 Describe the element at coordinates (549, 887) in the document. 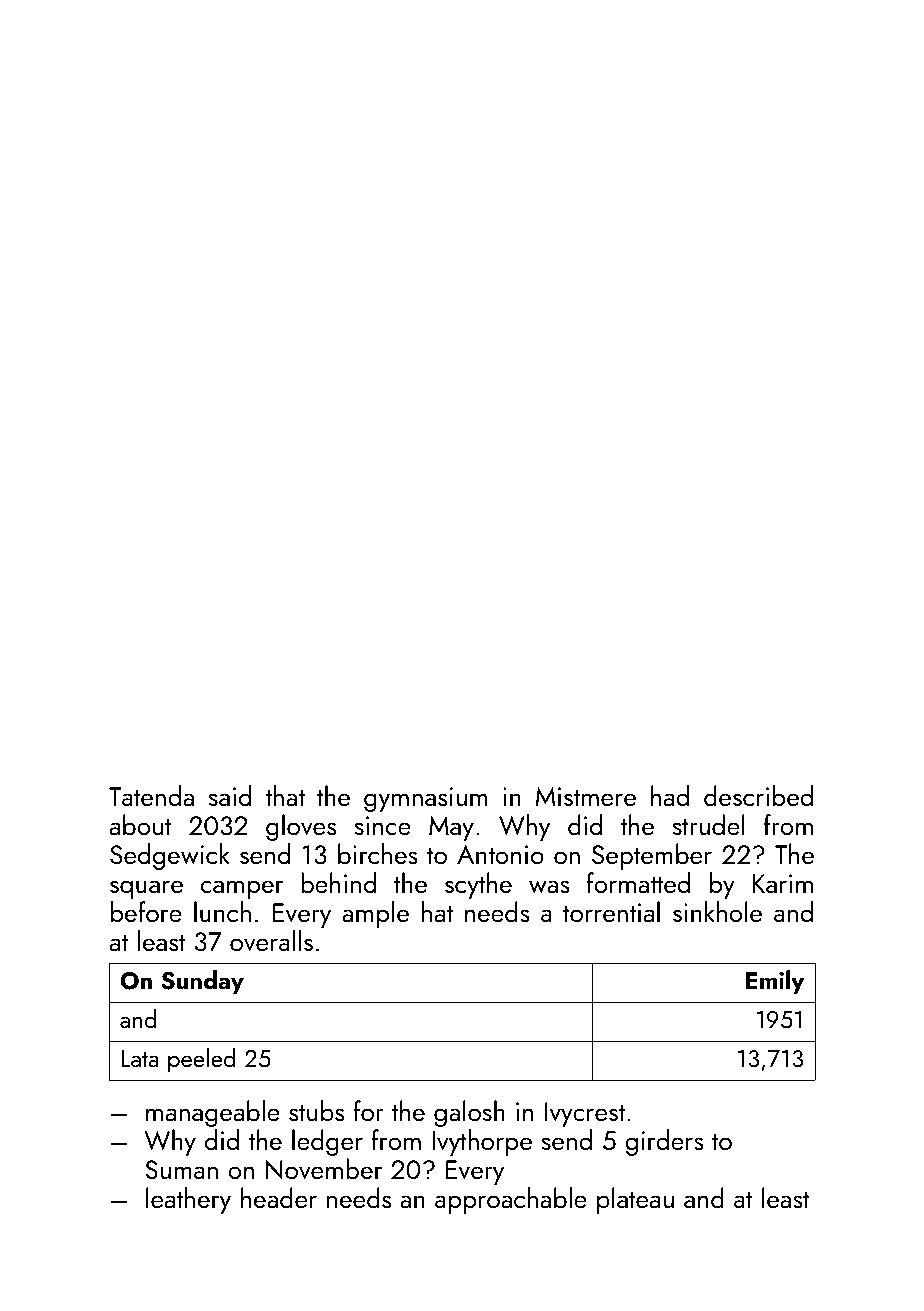

I see `was` at that location.
